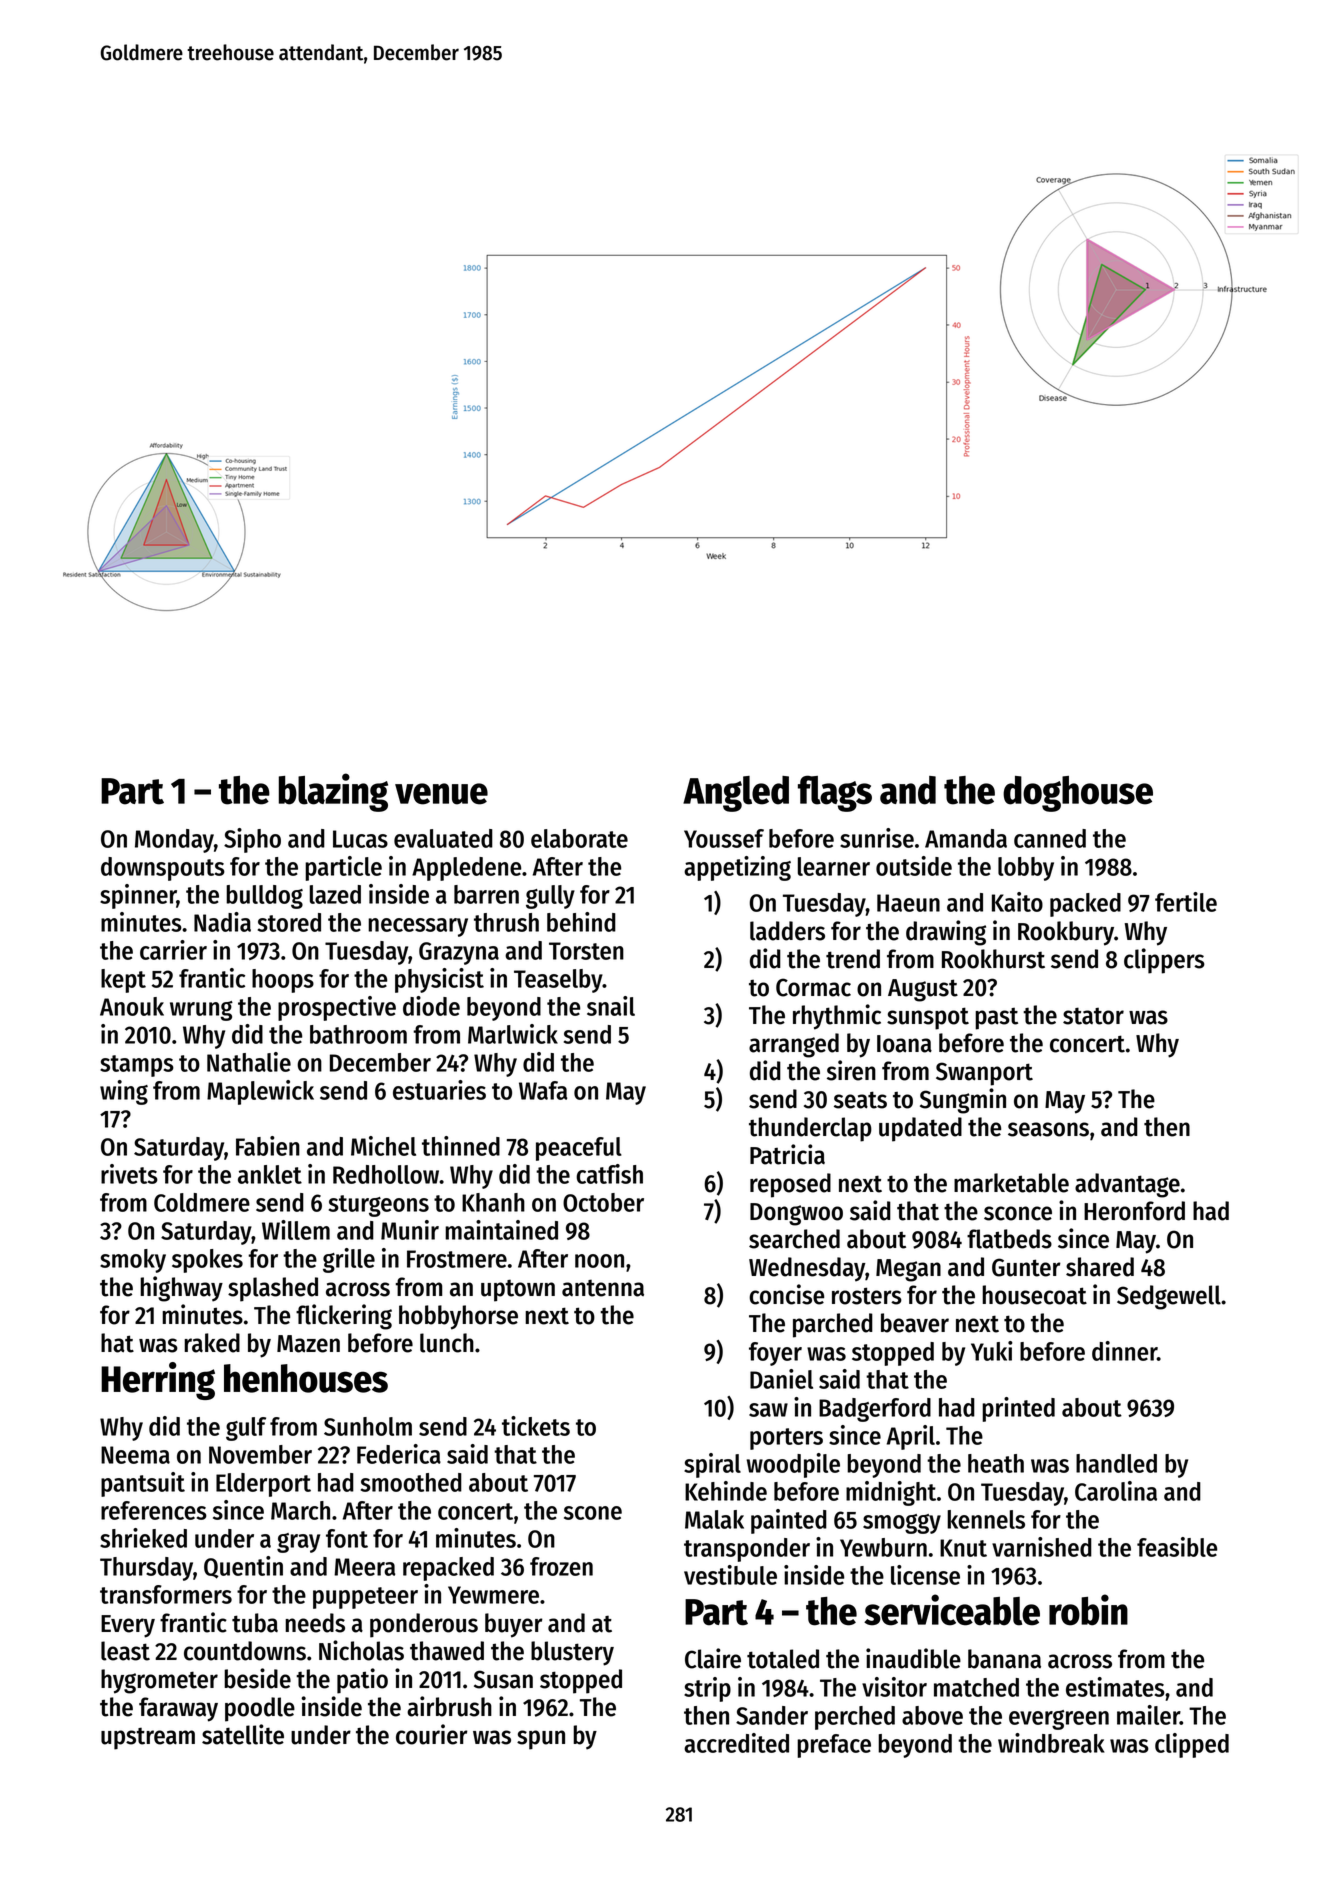  Describe the element at coordinates (1078, 794) in the screenshot. I see `doghouse` at that location.
